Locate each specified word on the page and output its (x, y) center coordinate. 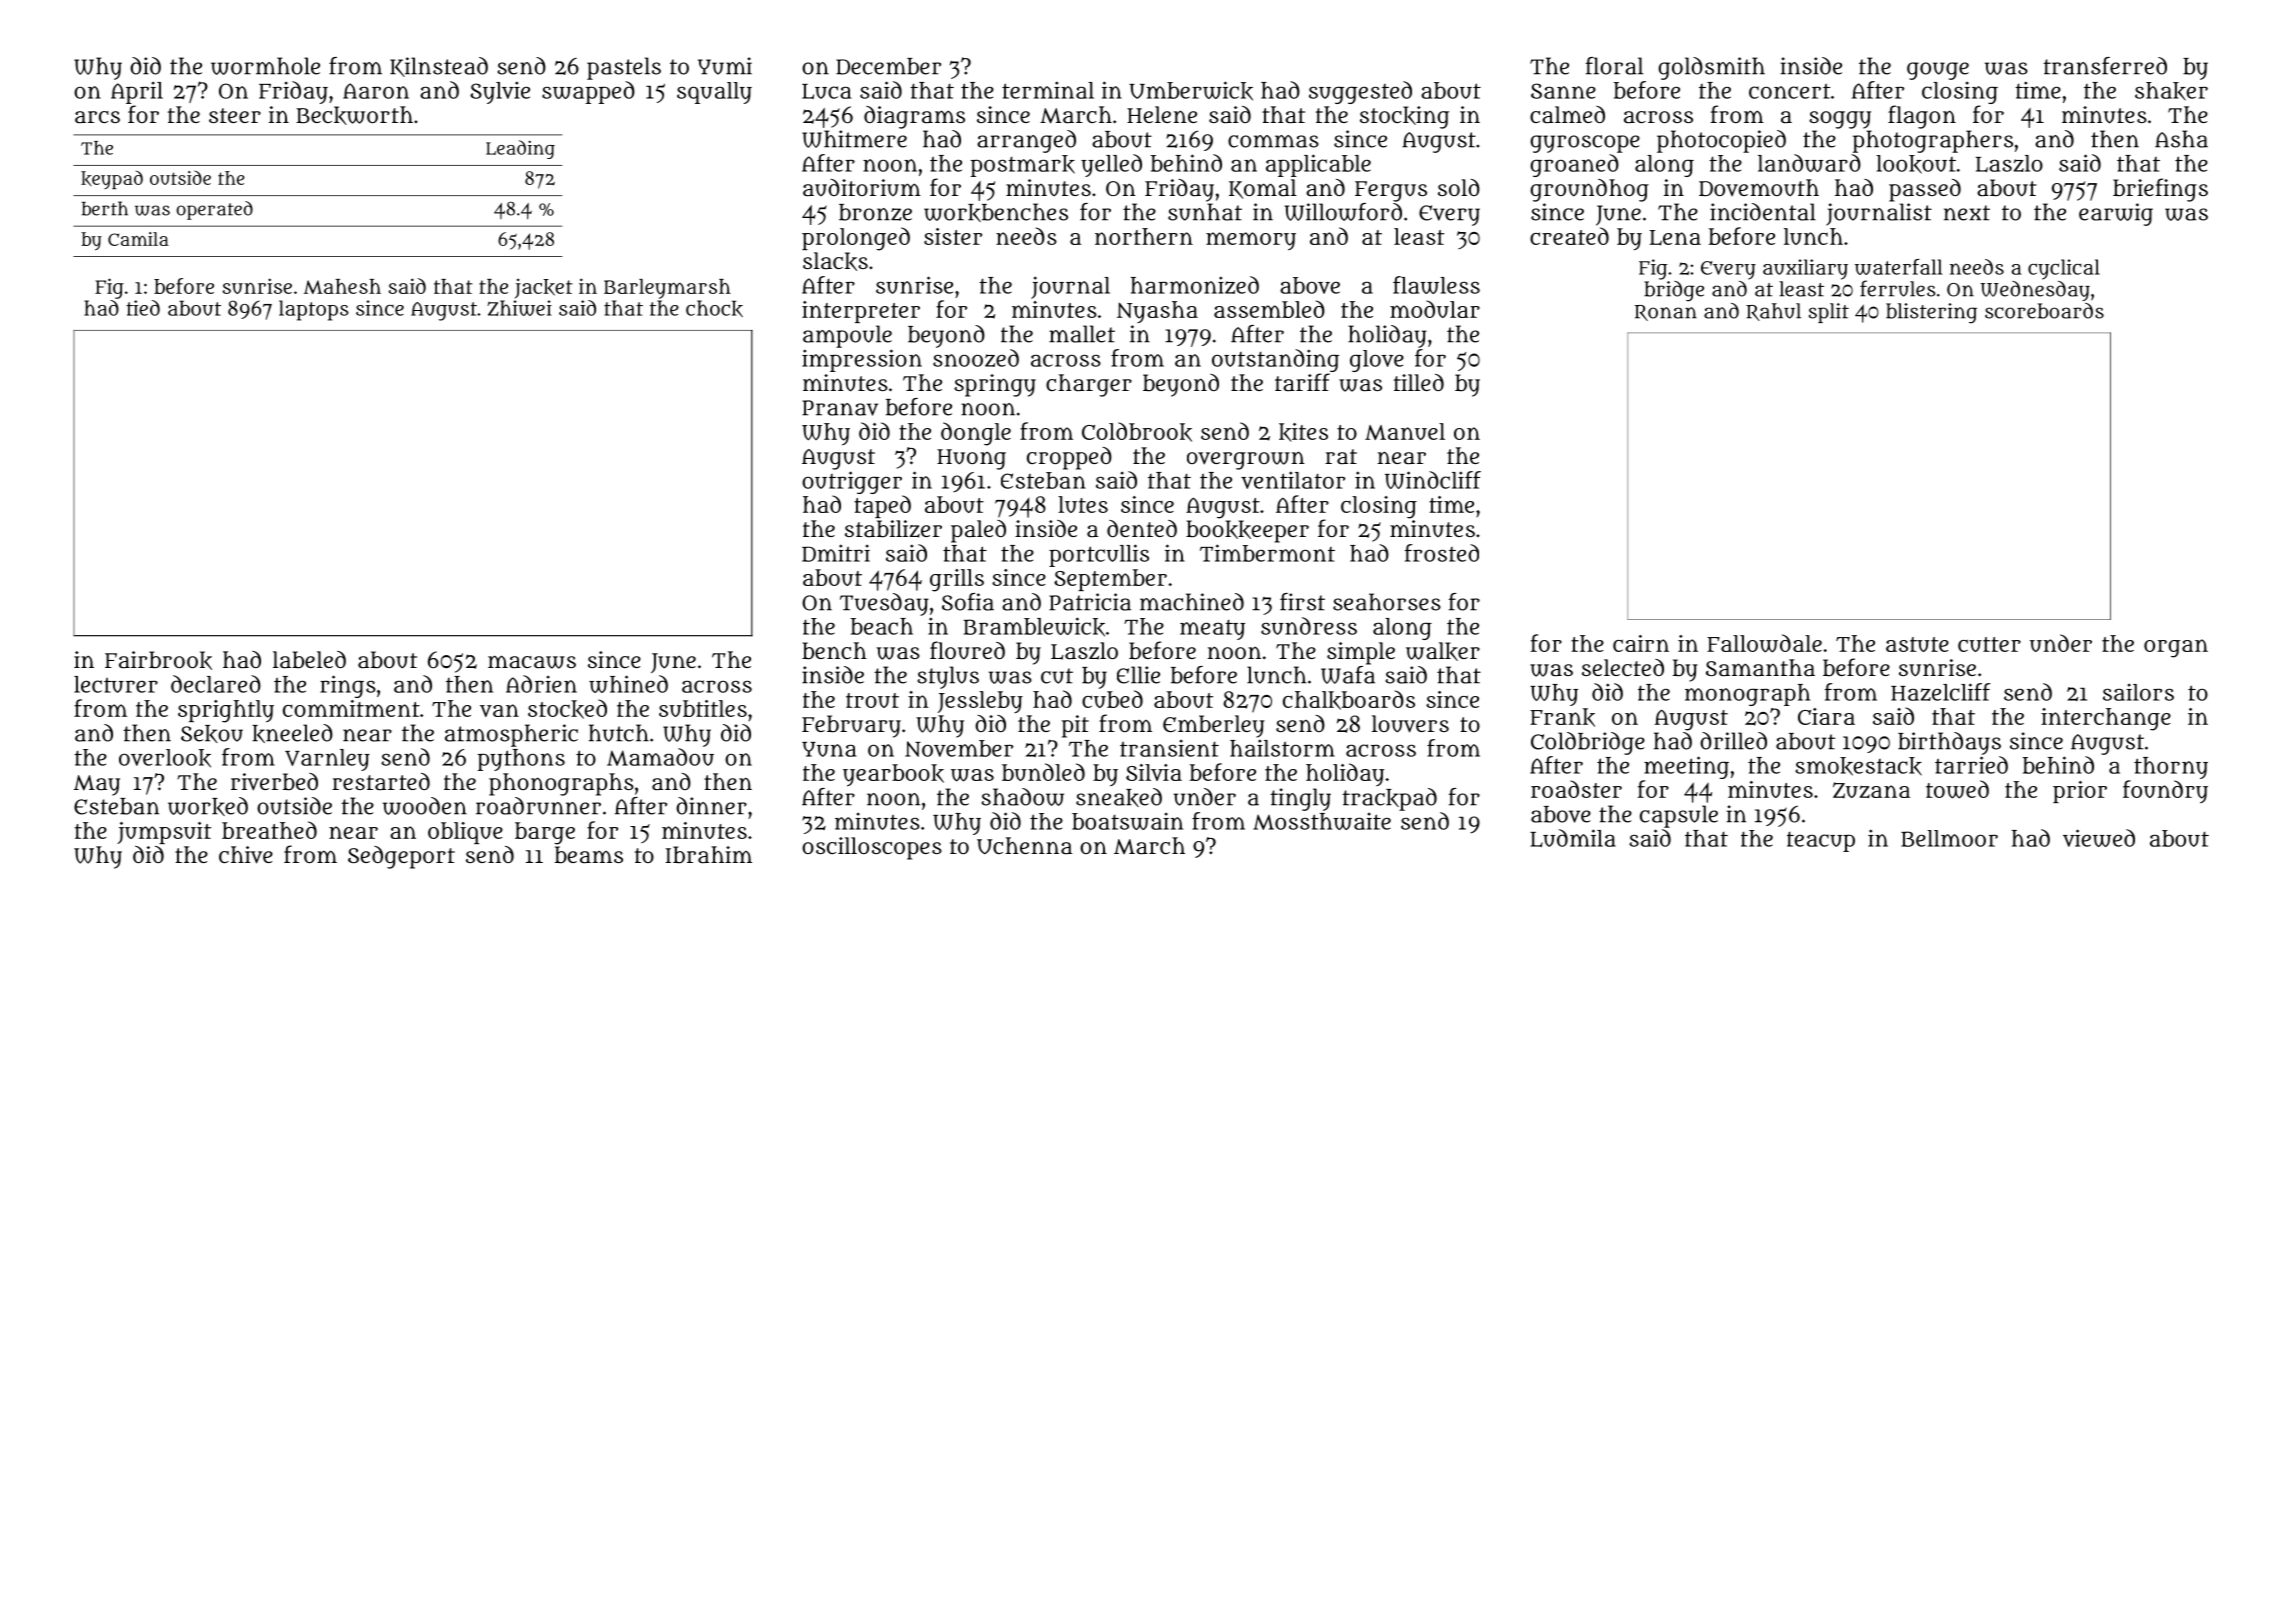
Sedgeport (401, 857)
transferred (2105, 66)
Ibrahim (709, 855)
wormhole (265, 66)
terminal (1048, 90)
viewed (2099, 838)
